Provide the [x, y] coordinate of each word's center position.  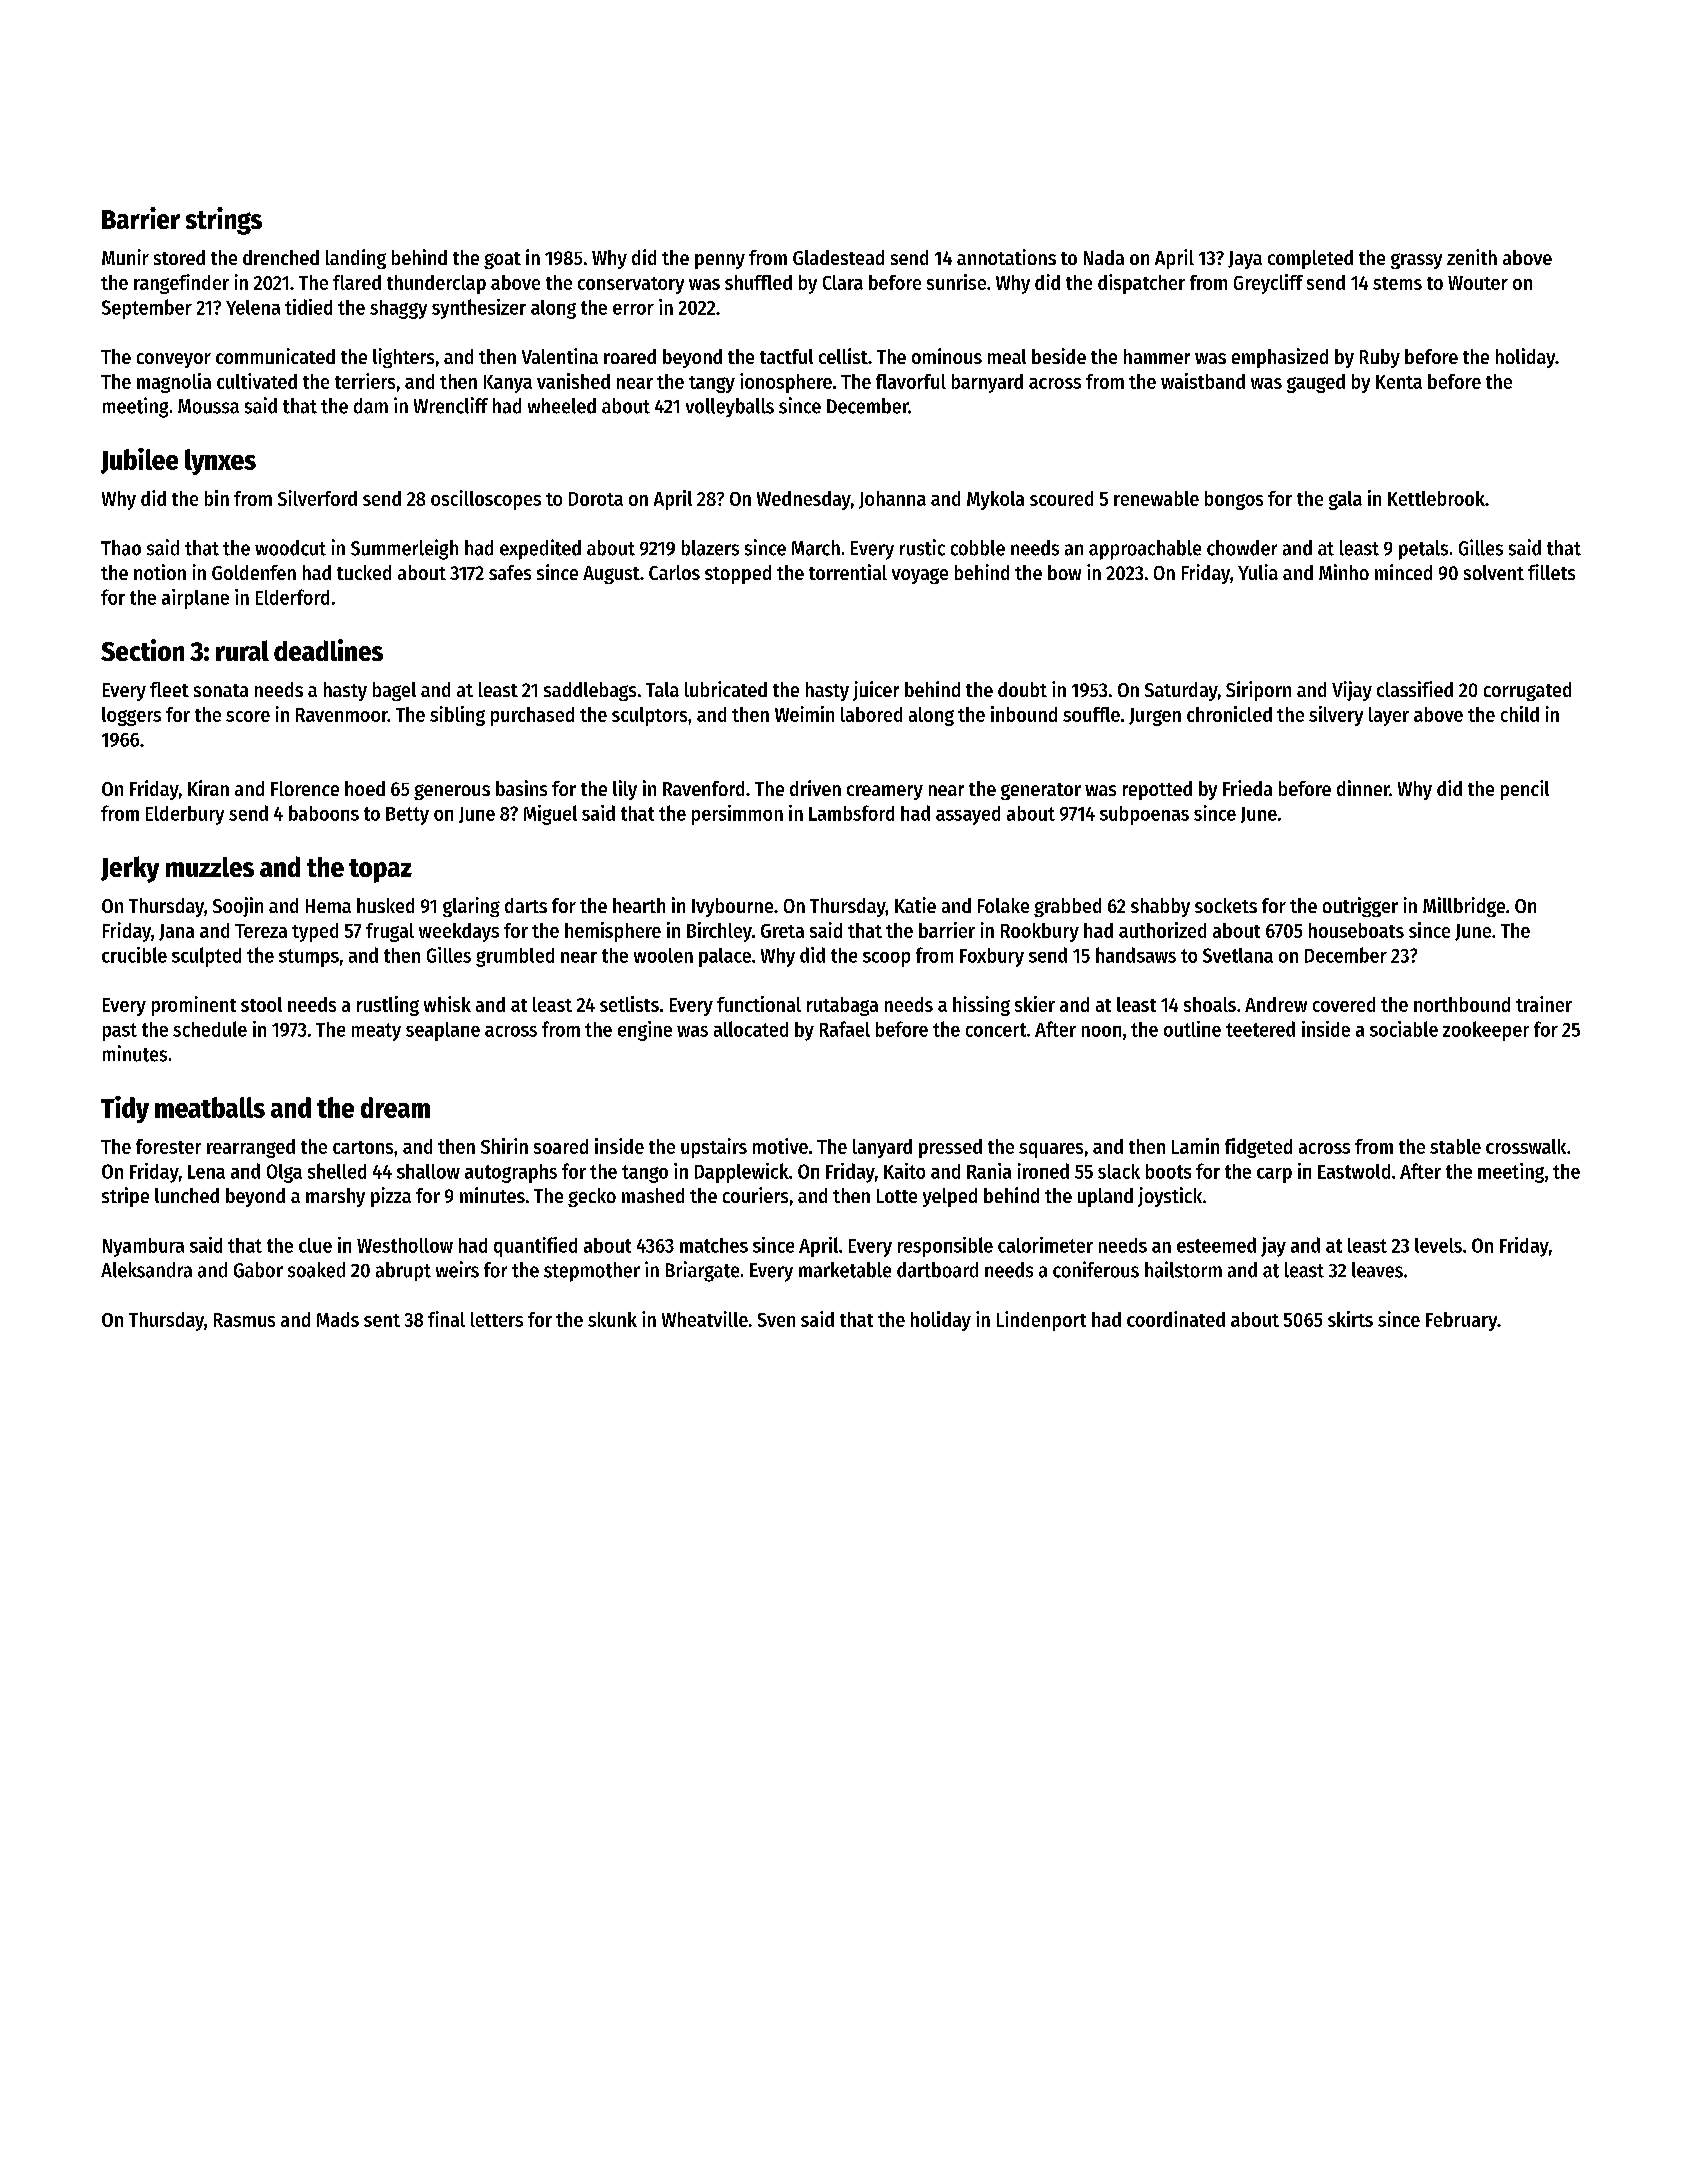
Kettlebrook [1436, 498]
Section [142, 650]
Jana [176, 932]
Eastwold [1354, 1171]
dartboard [937, 1270]
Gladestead [838, 257]
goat [502, 260]
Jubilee [139, 461]
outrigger [1360, 907]
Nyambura [143, 1247]
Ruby [1380, 358]
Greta [782, 931]
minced [1403, 572]
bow [1064, 572]
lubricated [726, 689]
